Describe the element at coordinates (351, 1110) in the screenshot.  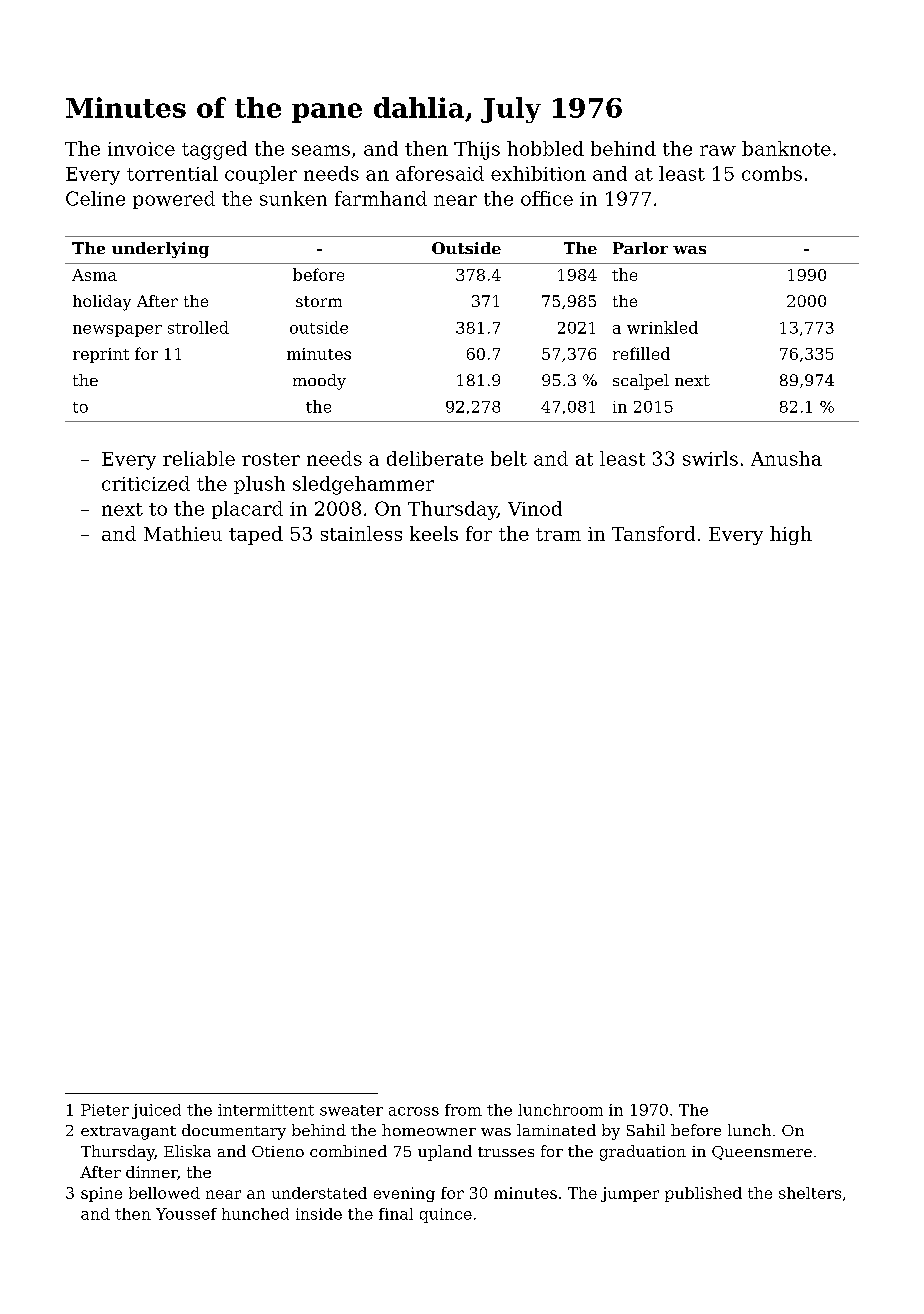
I see `sweater` at that location.
